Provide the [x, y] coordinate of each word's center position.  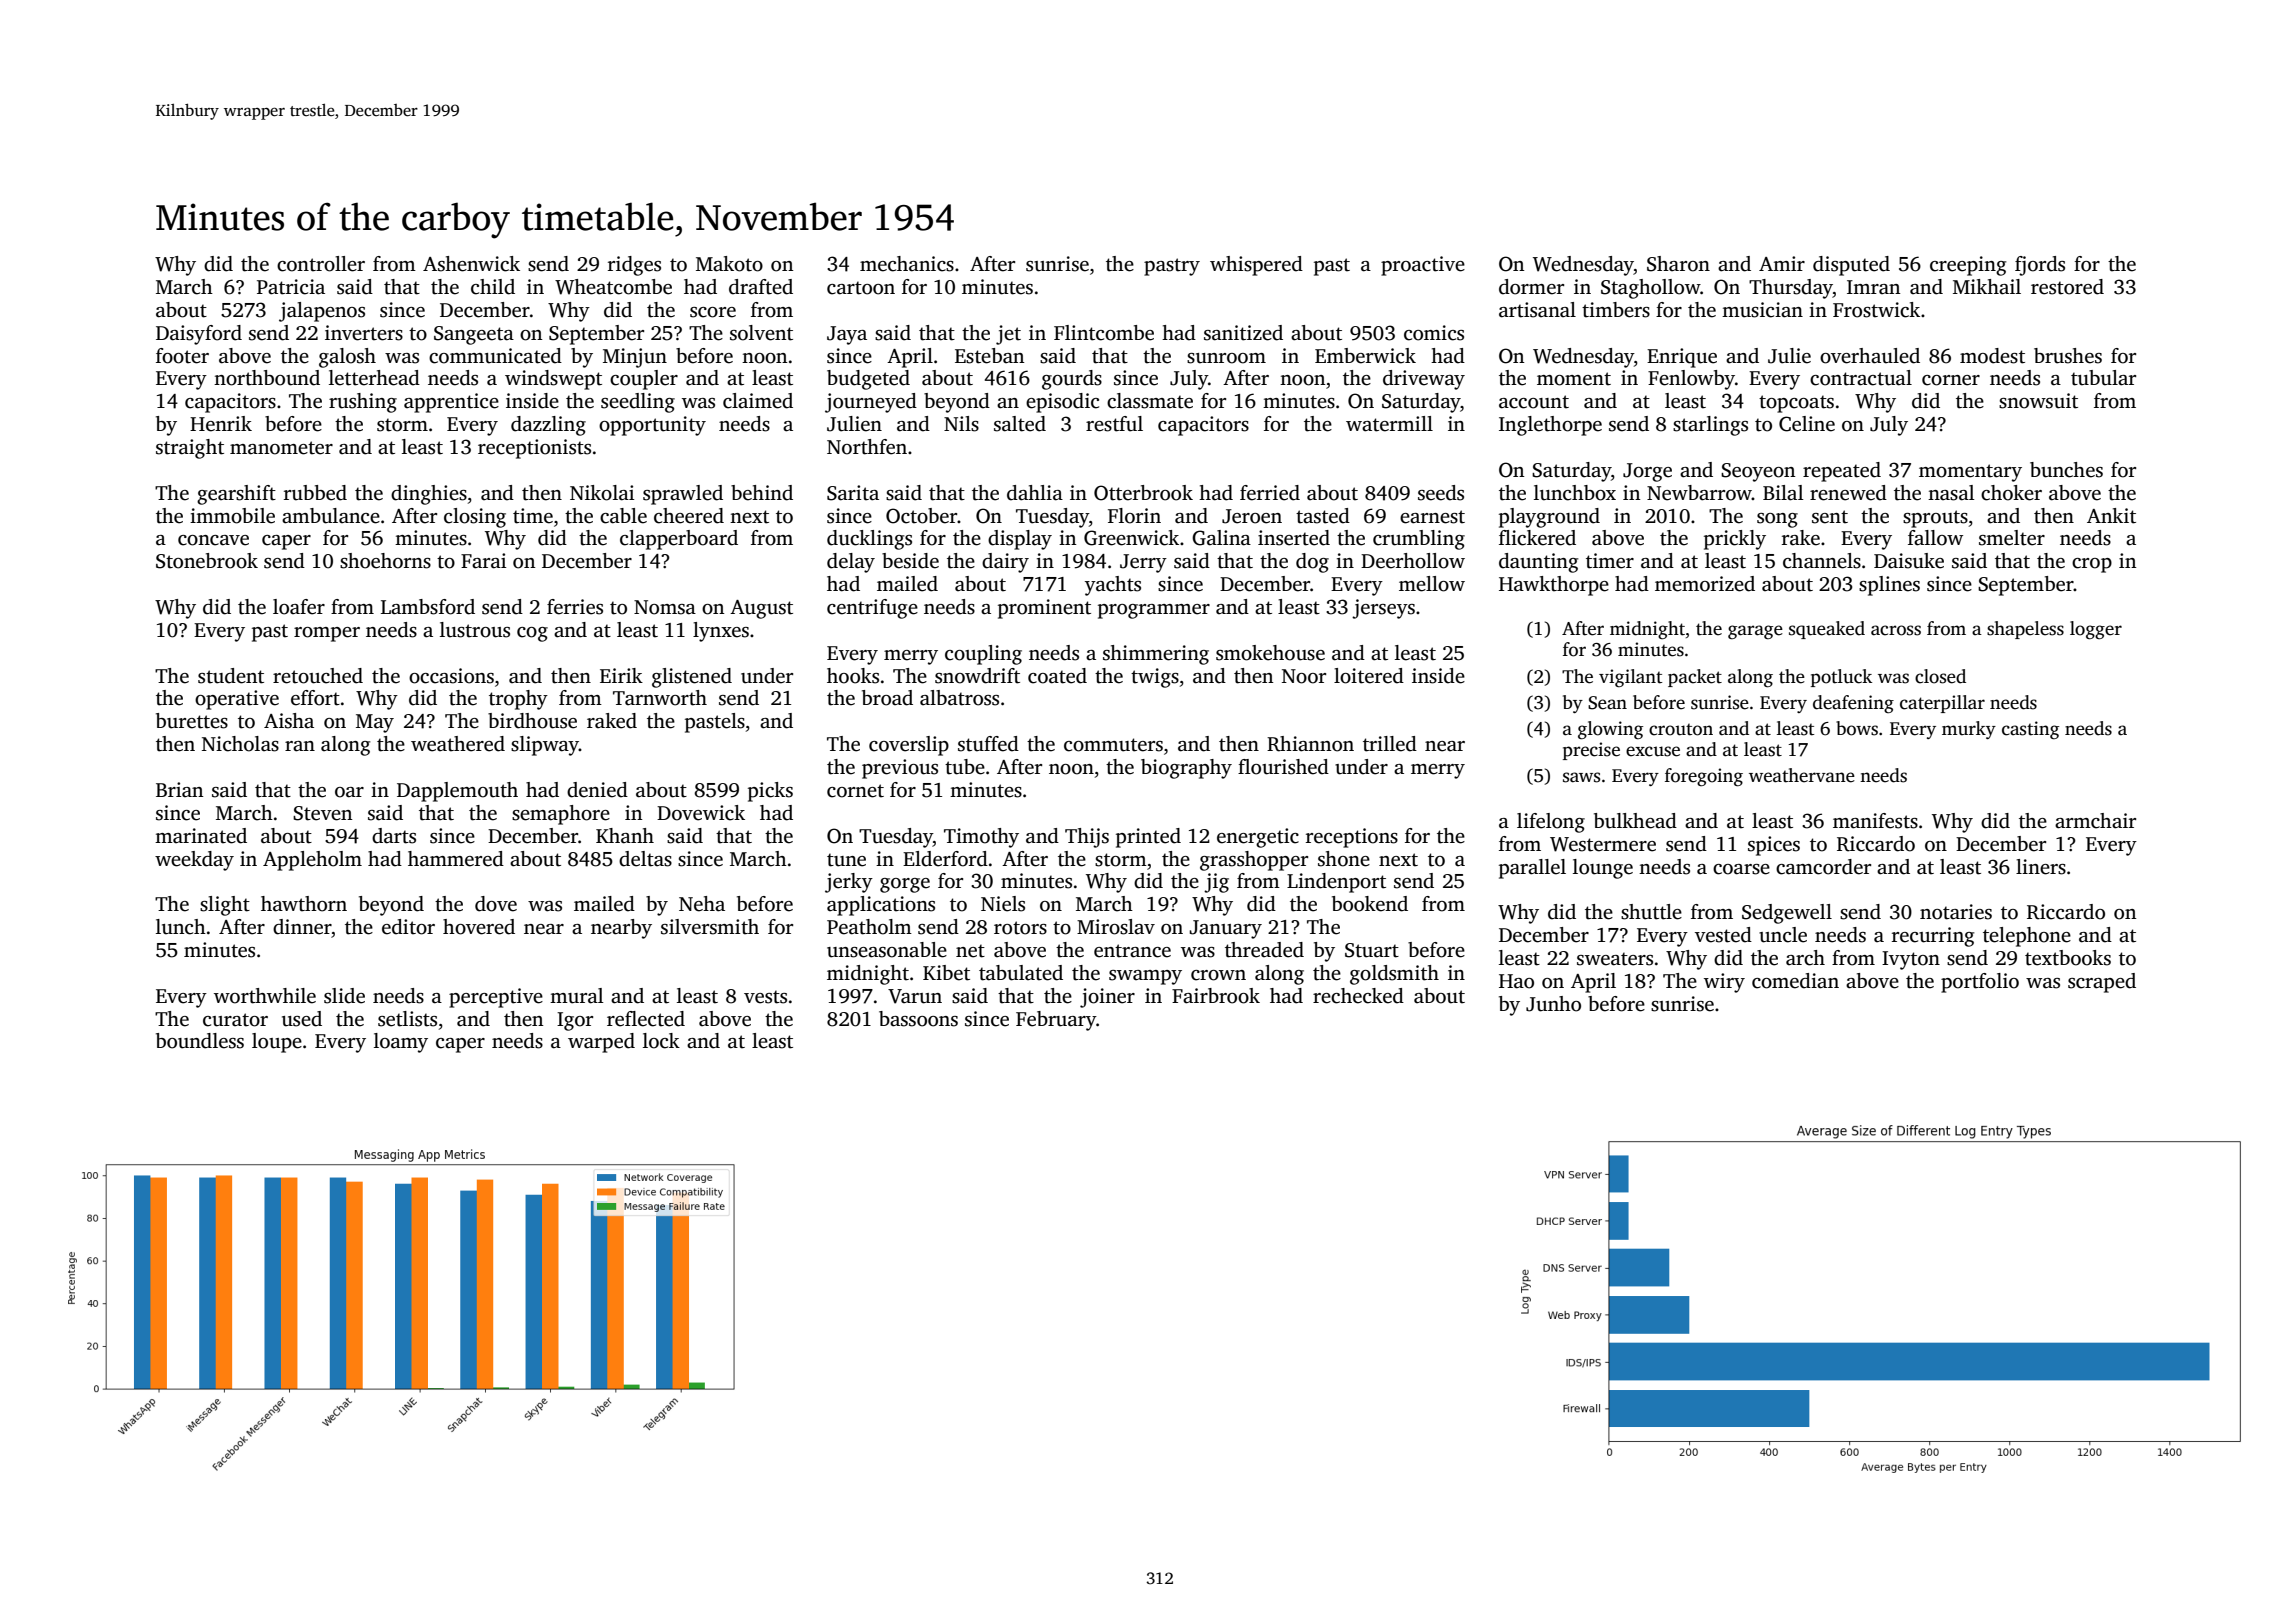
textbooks [2068, 958]
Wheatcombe [613, 287]
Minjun [635, 358]
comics [1434, 333]
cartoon [861, 288]
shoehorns [385, 561]
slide [344, 996]
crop [2092, 565]
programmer [1154, 611]
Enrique [1682, 358]
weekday [194, 861]
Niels [1003, 904]
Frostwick [1876, 310]
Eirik [621, 675]
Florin [1134, 516]
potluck [1841, 678]
